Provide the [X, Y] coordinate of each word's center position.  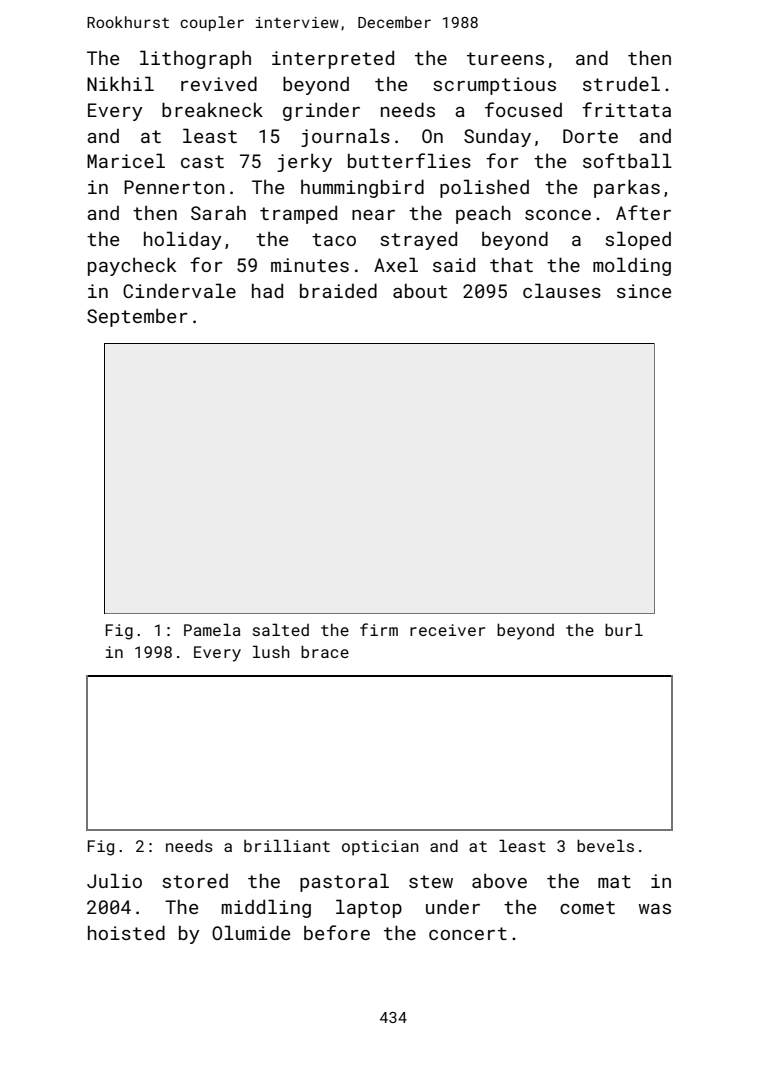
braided [338, 290]
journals [345, 137]
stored [195, 881]
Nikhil [120, 83]
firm [379, 629]
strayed [418, 240]
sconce [558, 215]
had [267, 290]
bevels [605, 845]
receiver [447, 630]
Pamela [212, 629]
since [644, 291]
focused [523, 109]
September [137, 318]
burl [624, 629]
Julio [114, 880]
